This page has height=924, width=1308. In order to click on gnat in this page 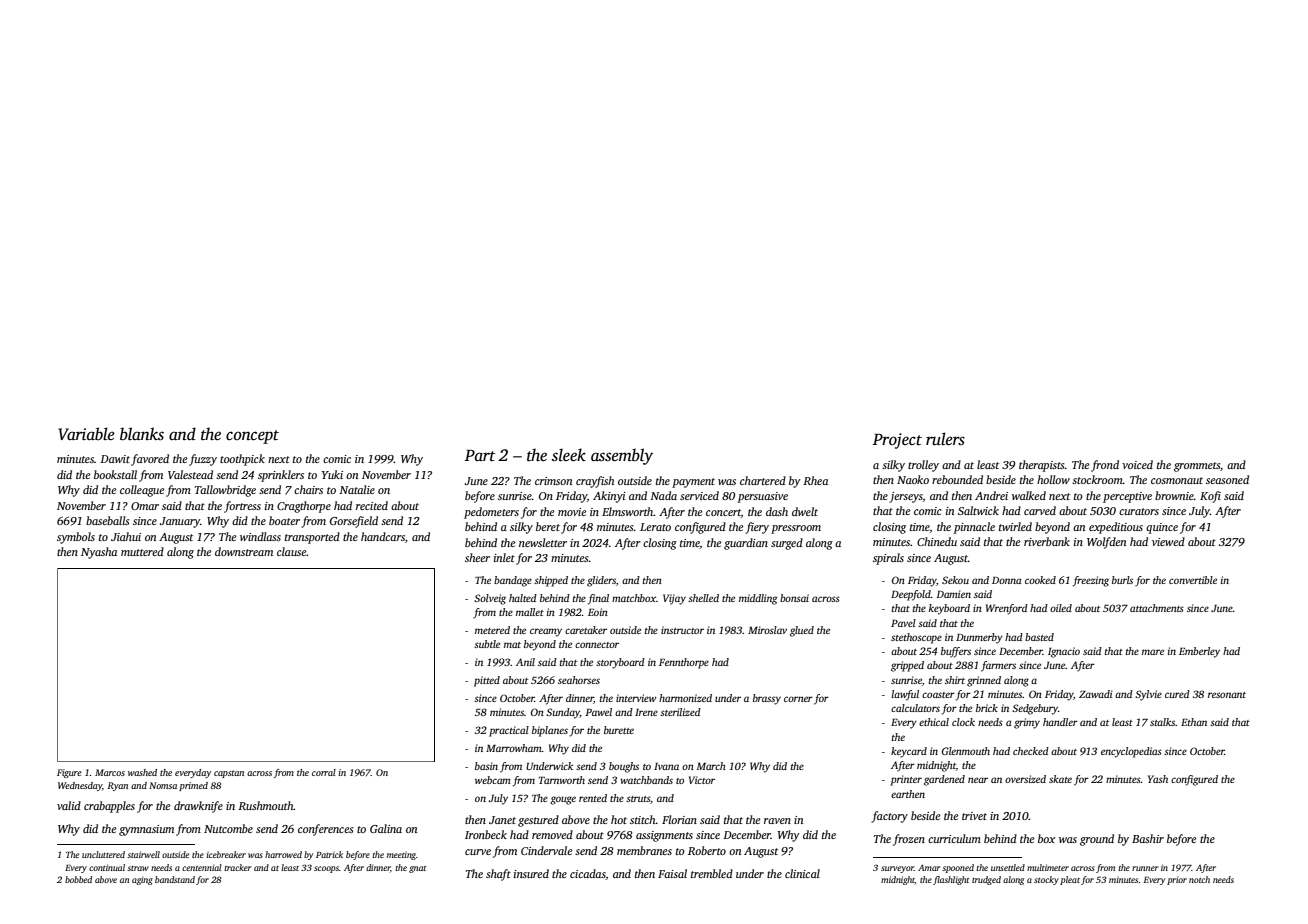, I will do `click(417, 869)`.
